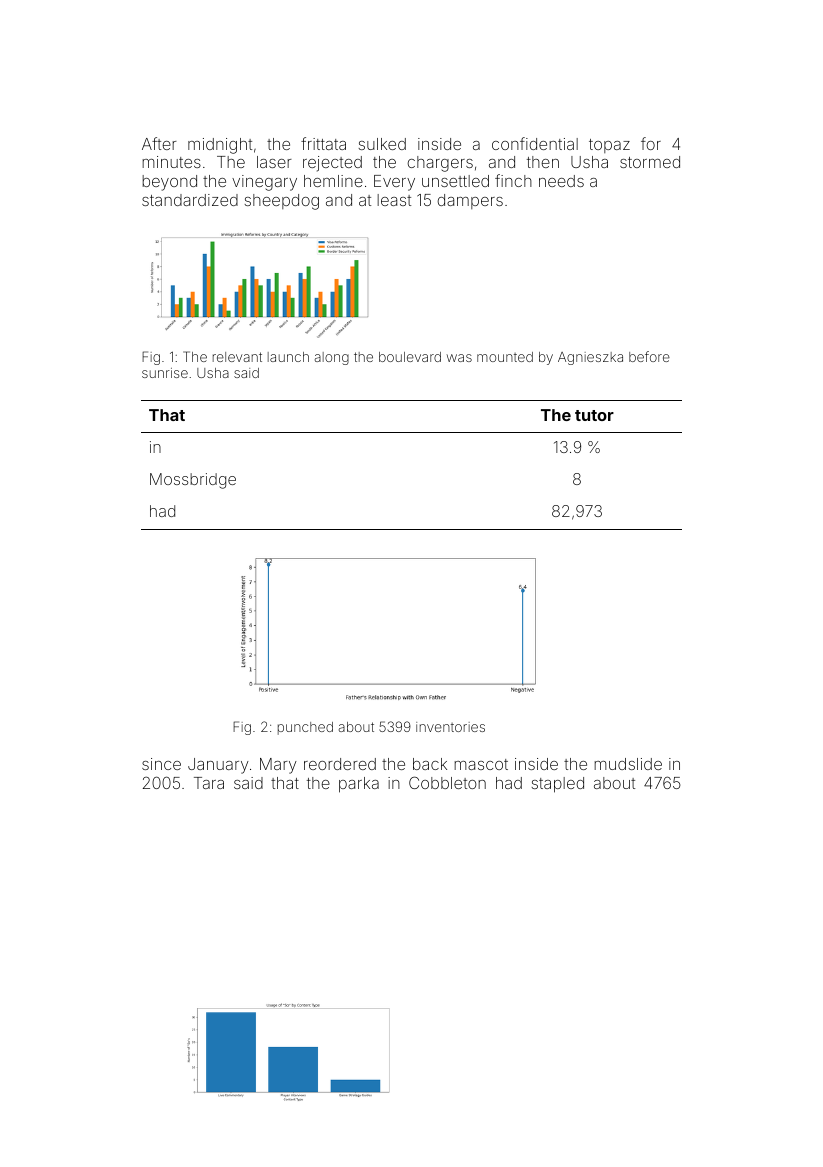  What do you see at coordinates (305, 728) in the document?
I see `punched` at bounding box center [305, 728].
